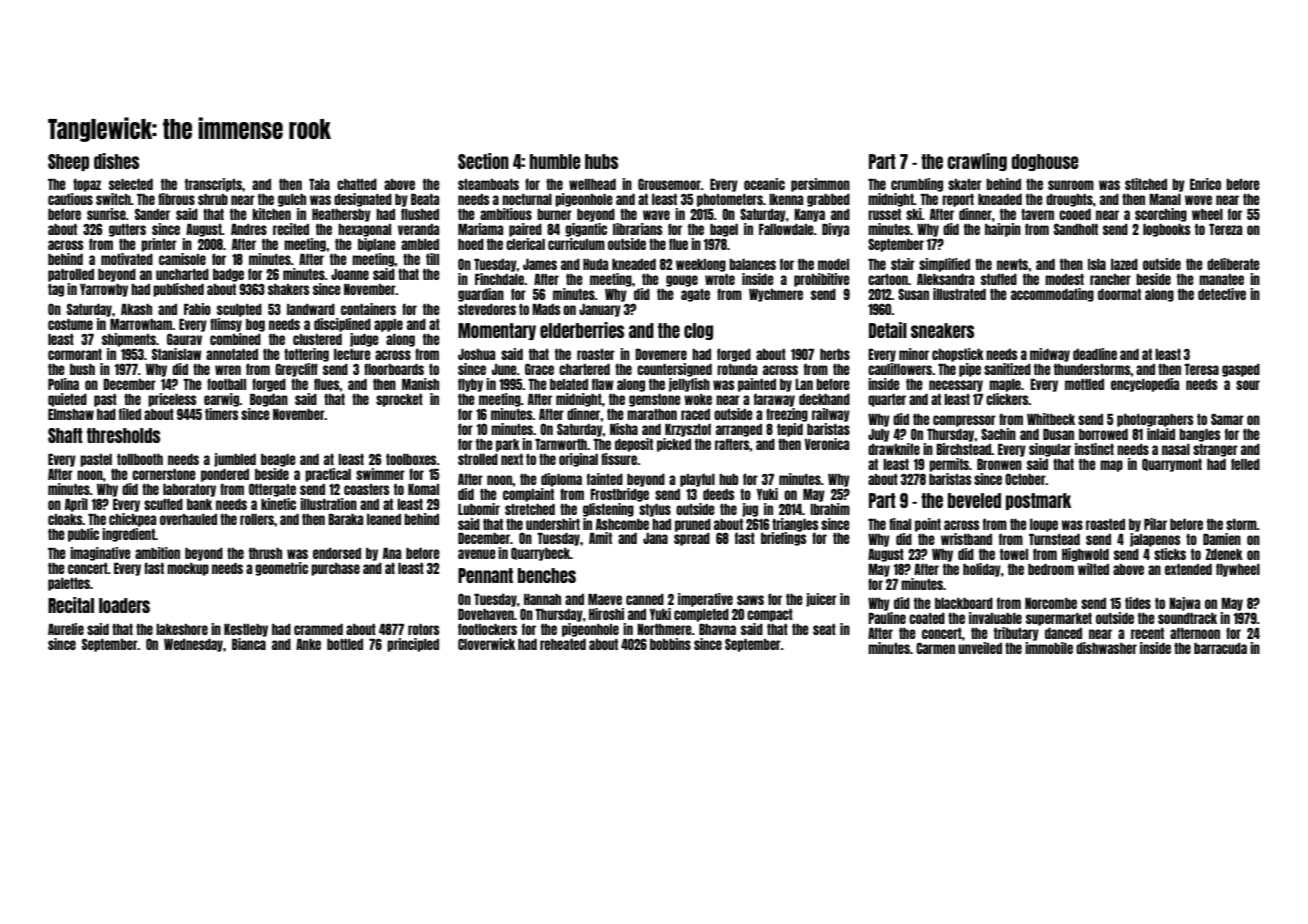  I want to click on playful, so click(697, 480).
